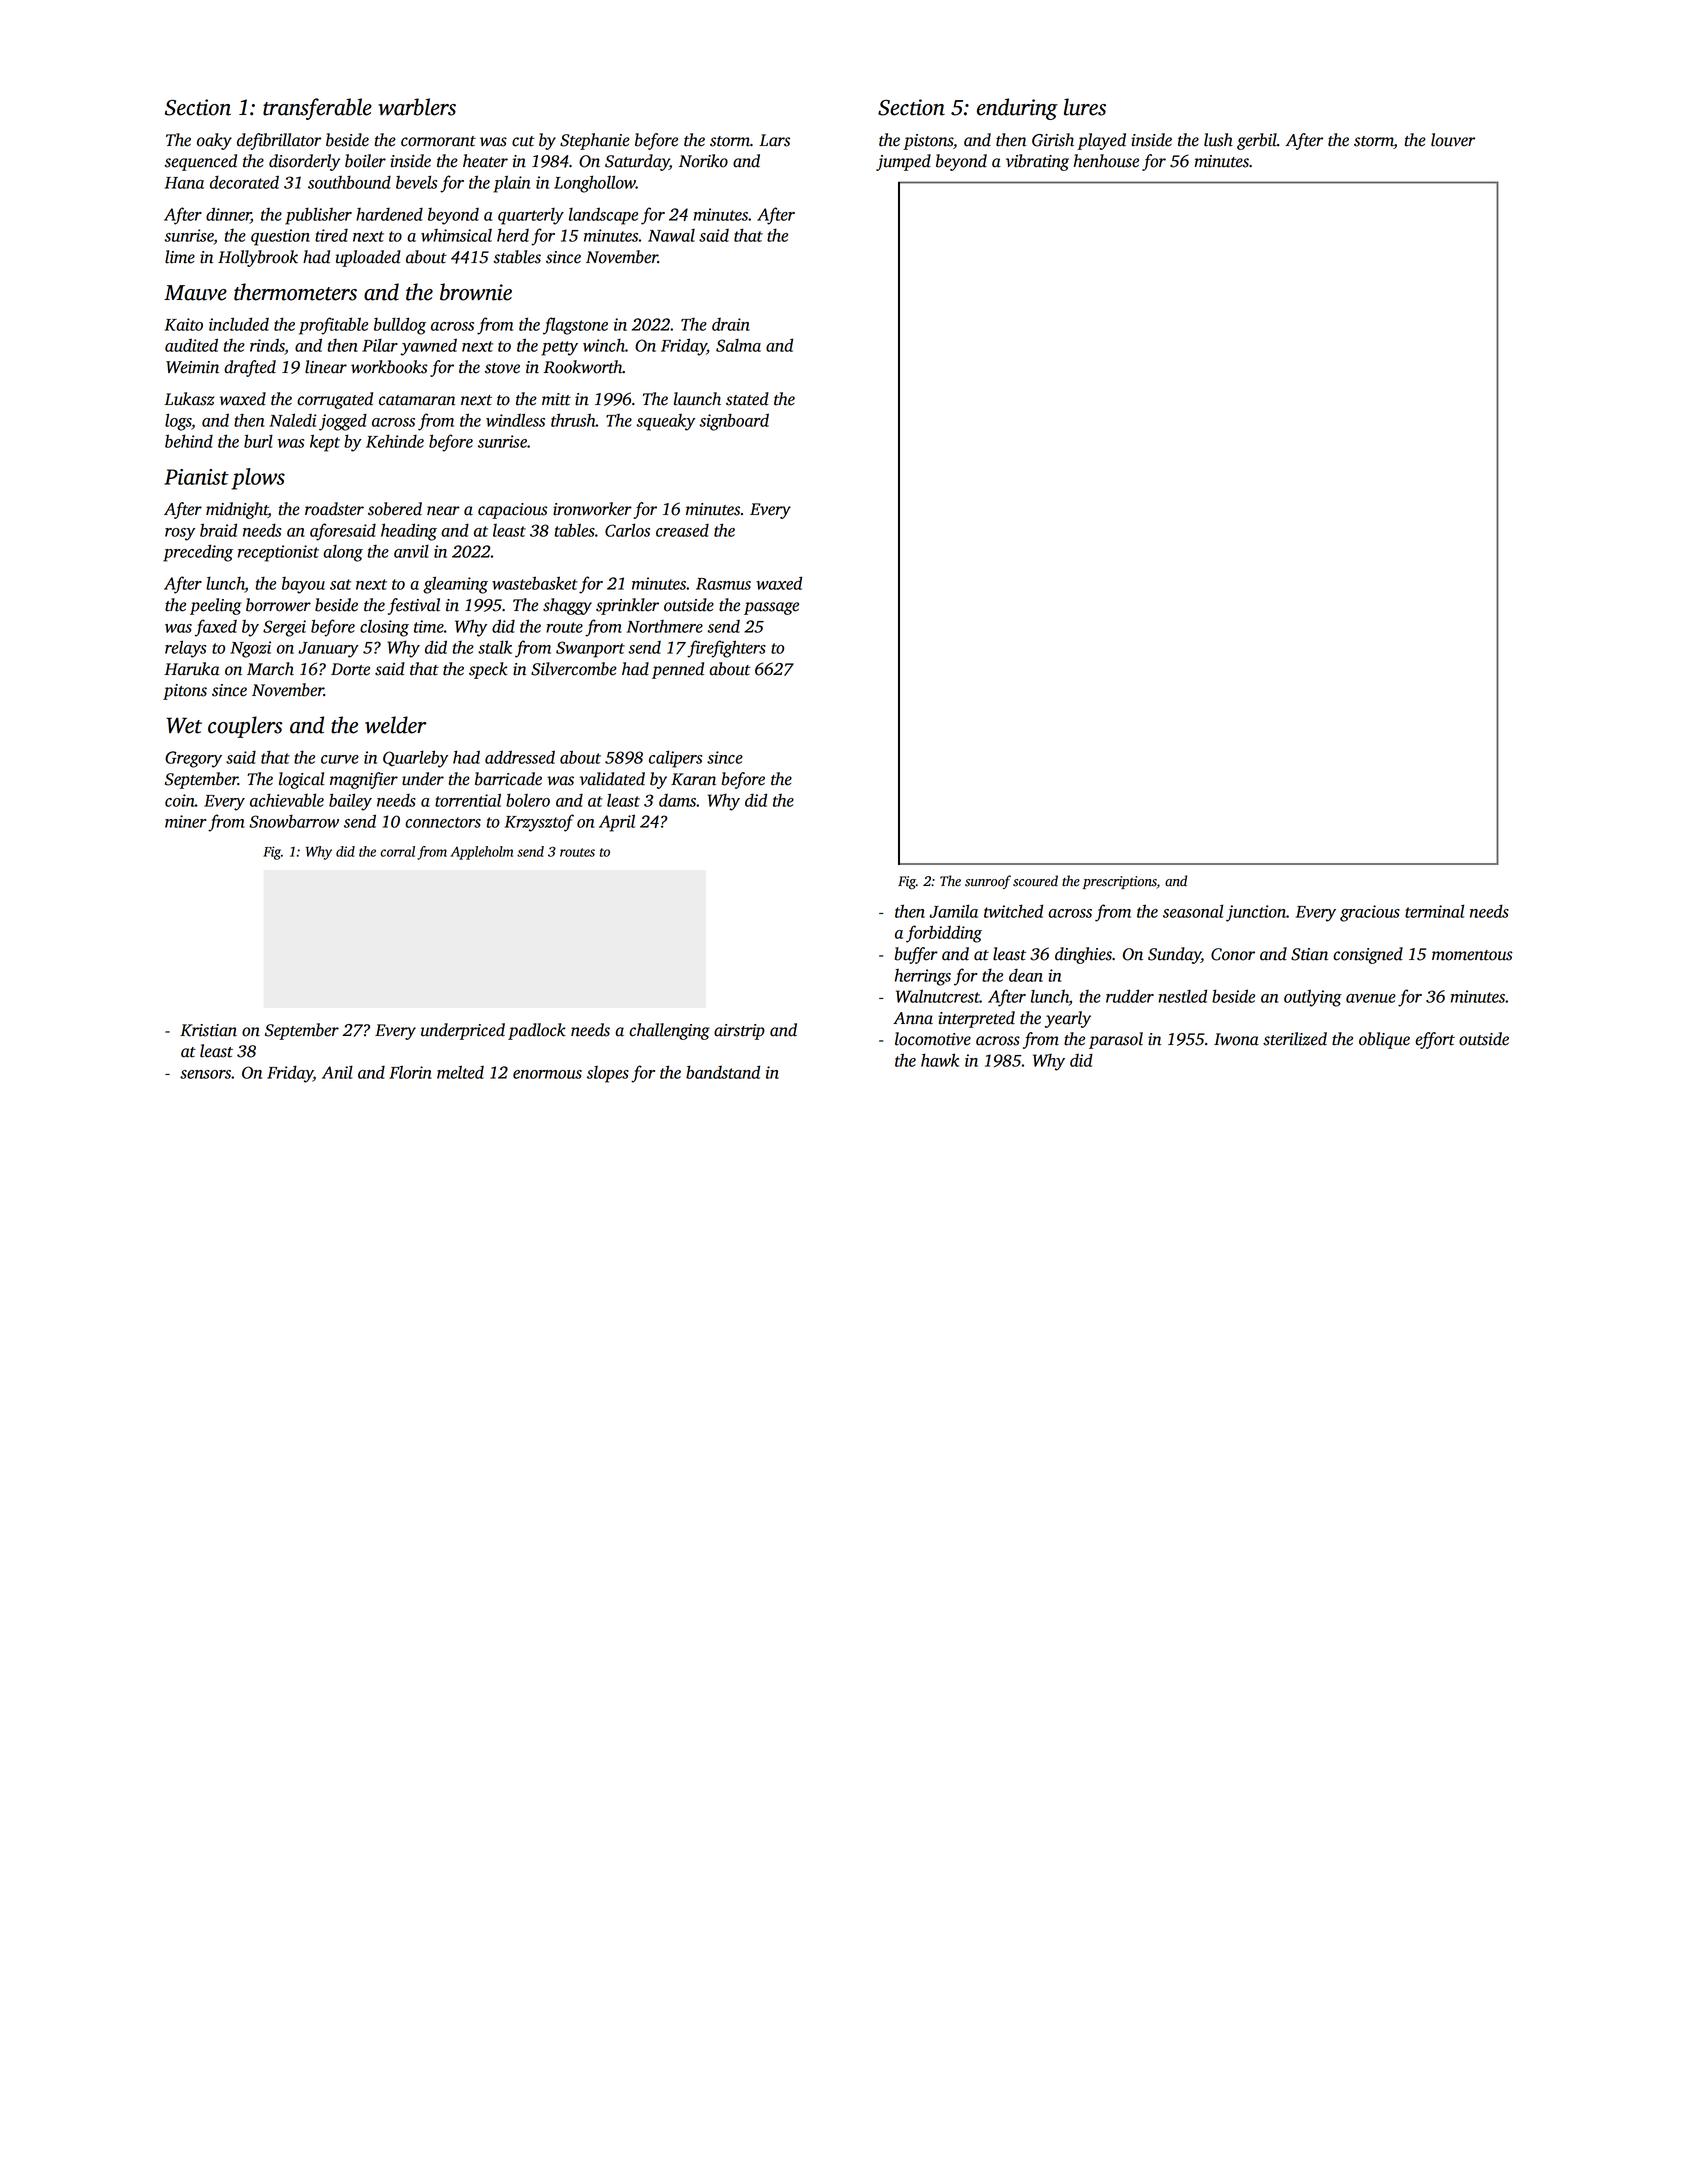 The height and width of the document is (2178, 1683). Describe the element at coordinates (1453, 140) in the document. I see `louver` at that location.
